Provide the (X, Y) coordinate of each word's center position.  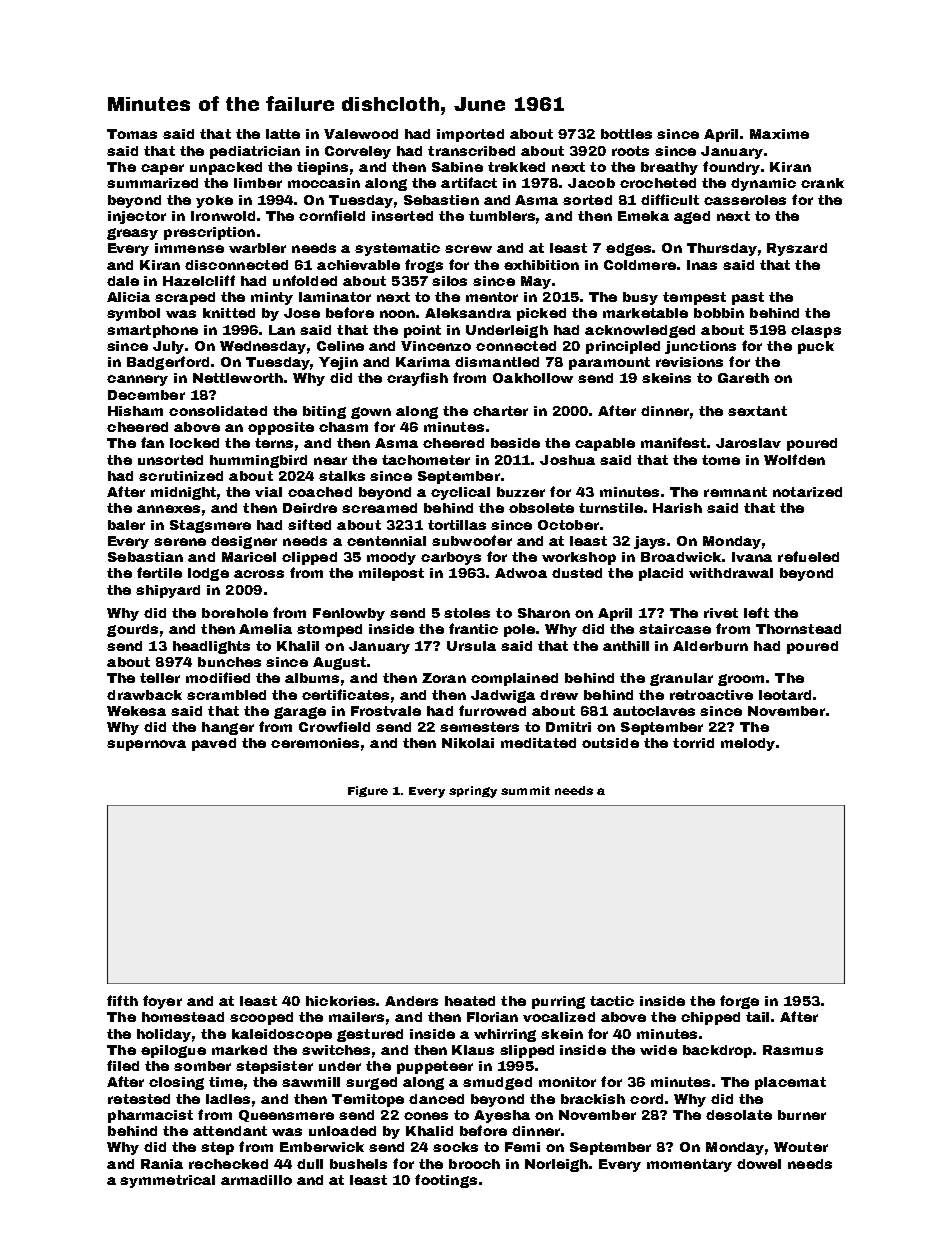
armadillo (256, 1180)
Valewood (361, 134)
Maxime (779, 134)
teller (160, 678)
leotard (785, 695)
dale (123, 281)
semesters (479, 727)
